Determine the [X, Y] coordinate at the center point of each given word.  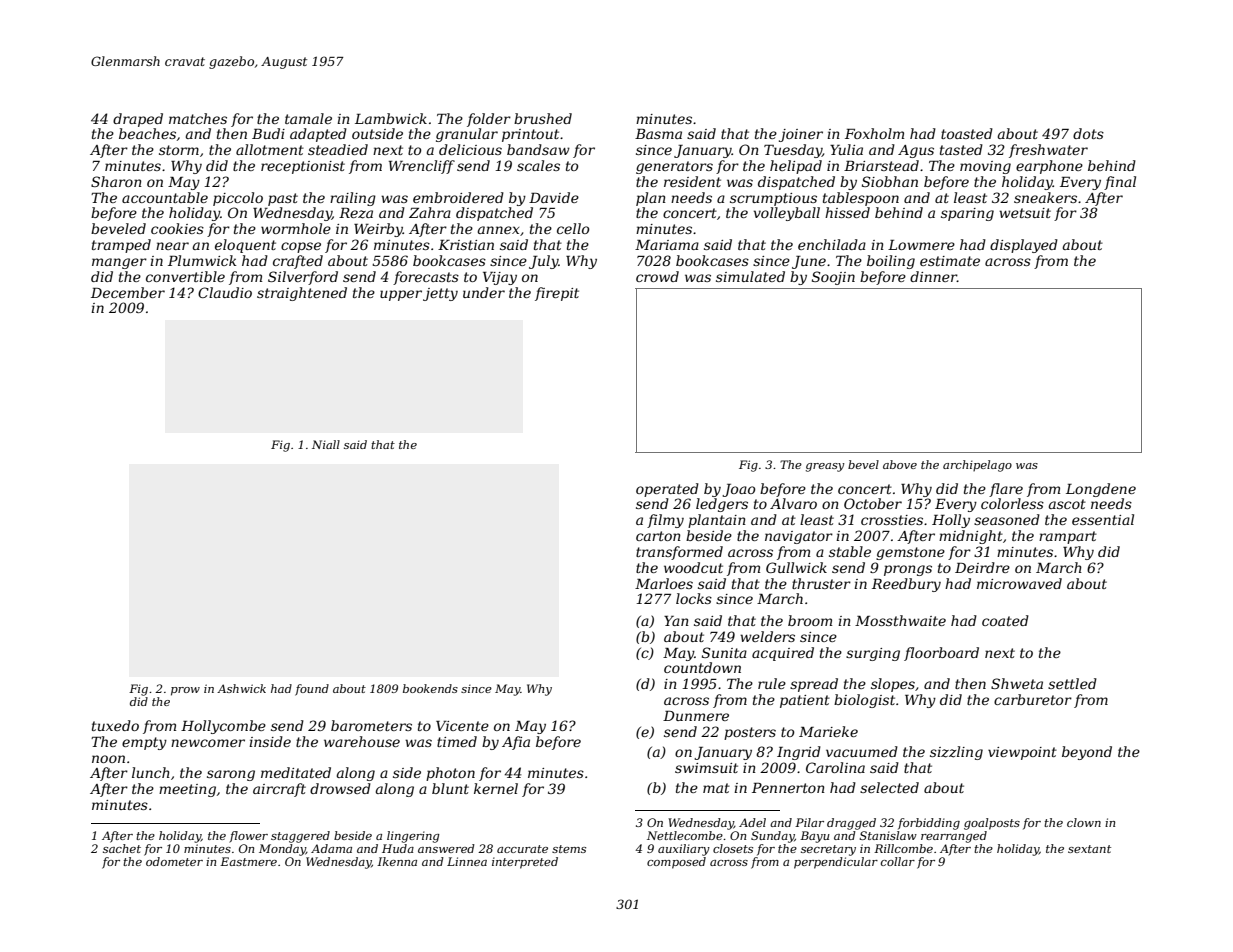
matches [198, 118]
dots [1088, 133]
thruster [821, 583]
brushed [543, 118]
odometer [174, 861]
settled [1072, 683]
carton [658, 536]
